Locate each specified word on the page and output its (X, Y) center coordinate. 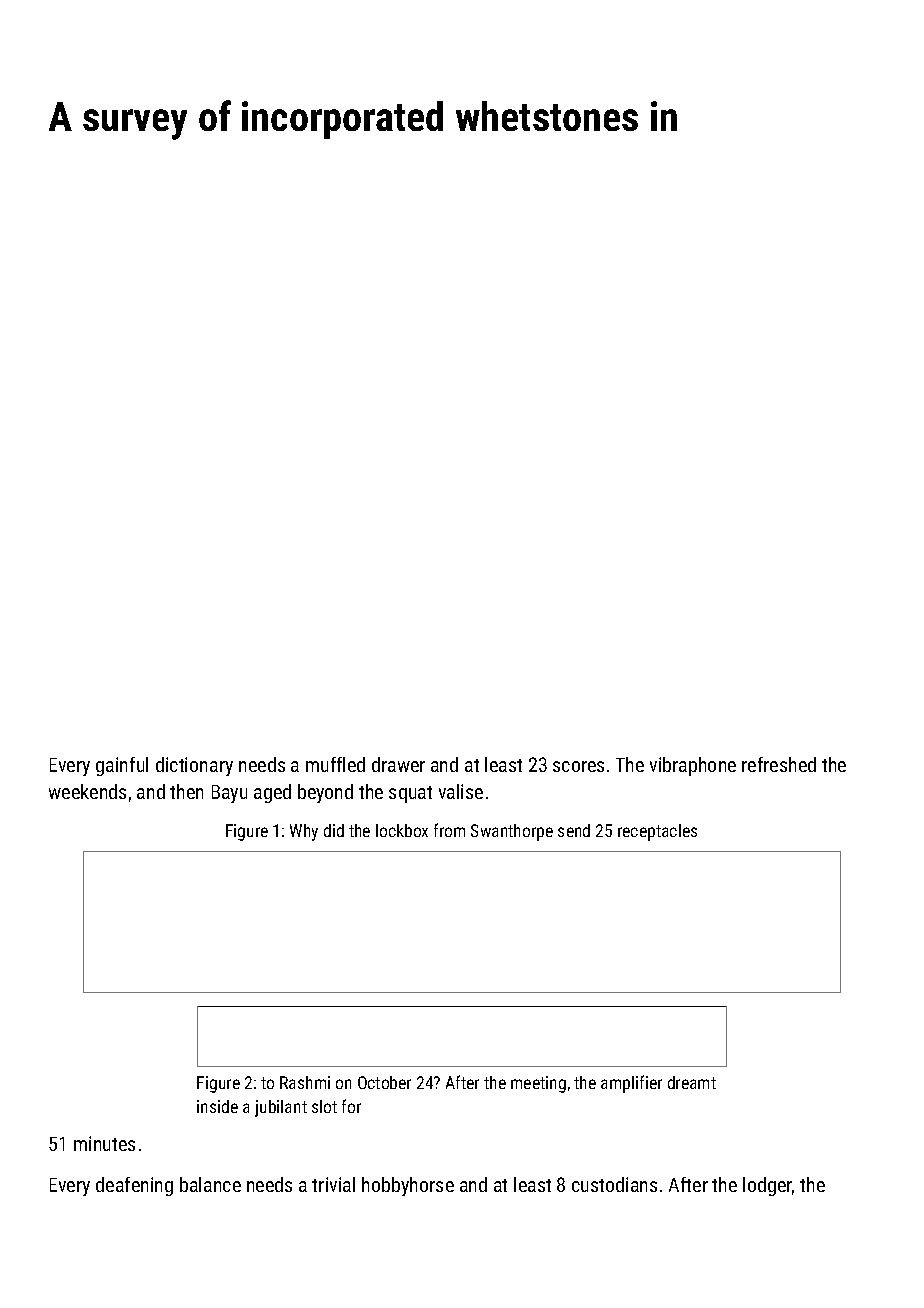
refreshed (779, 764)
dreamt (692, 1082)
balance (210, 1184)
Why (304, 832)
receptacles (657, 832)
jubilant (281, 1108)
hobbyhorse (408, 1186)
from (449, 830)
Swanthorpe (512, 832)
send (574, 830)
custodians (614, 1184)
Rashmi (305, 1082)
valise (461, 791)
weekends (87, 791)
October (384, 1082)
